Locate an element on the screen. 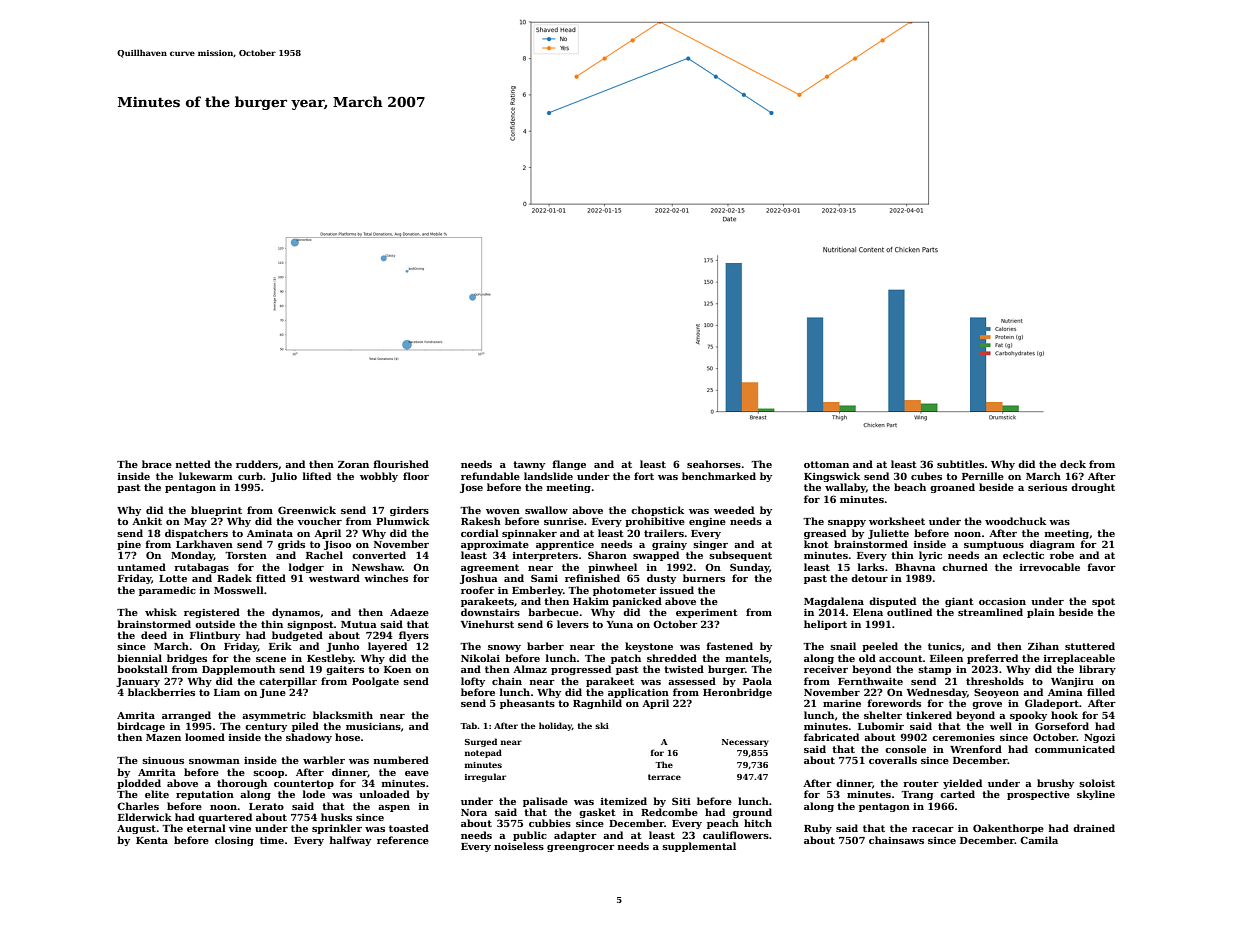 The height and width of the screenshot is (952, 1233). Pernille is located at coordinates (983, 476).
